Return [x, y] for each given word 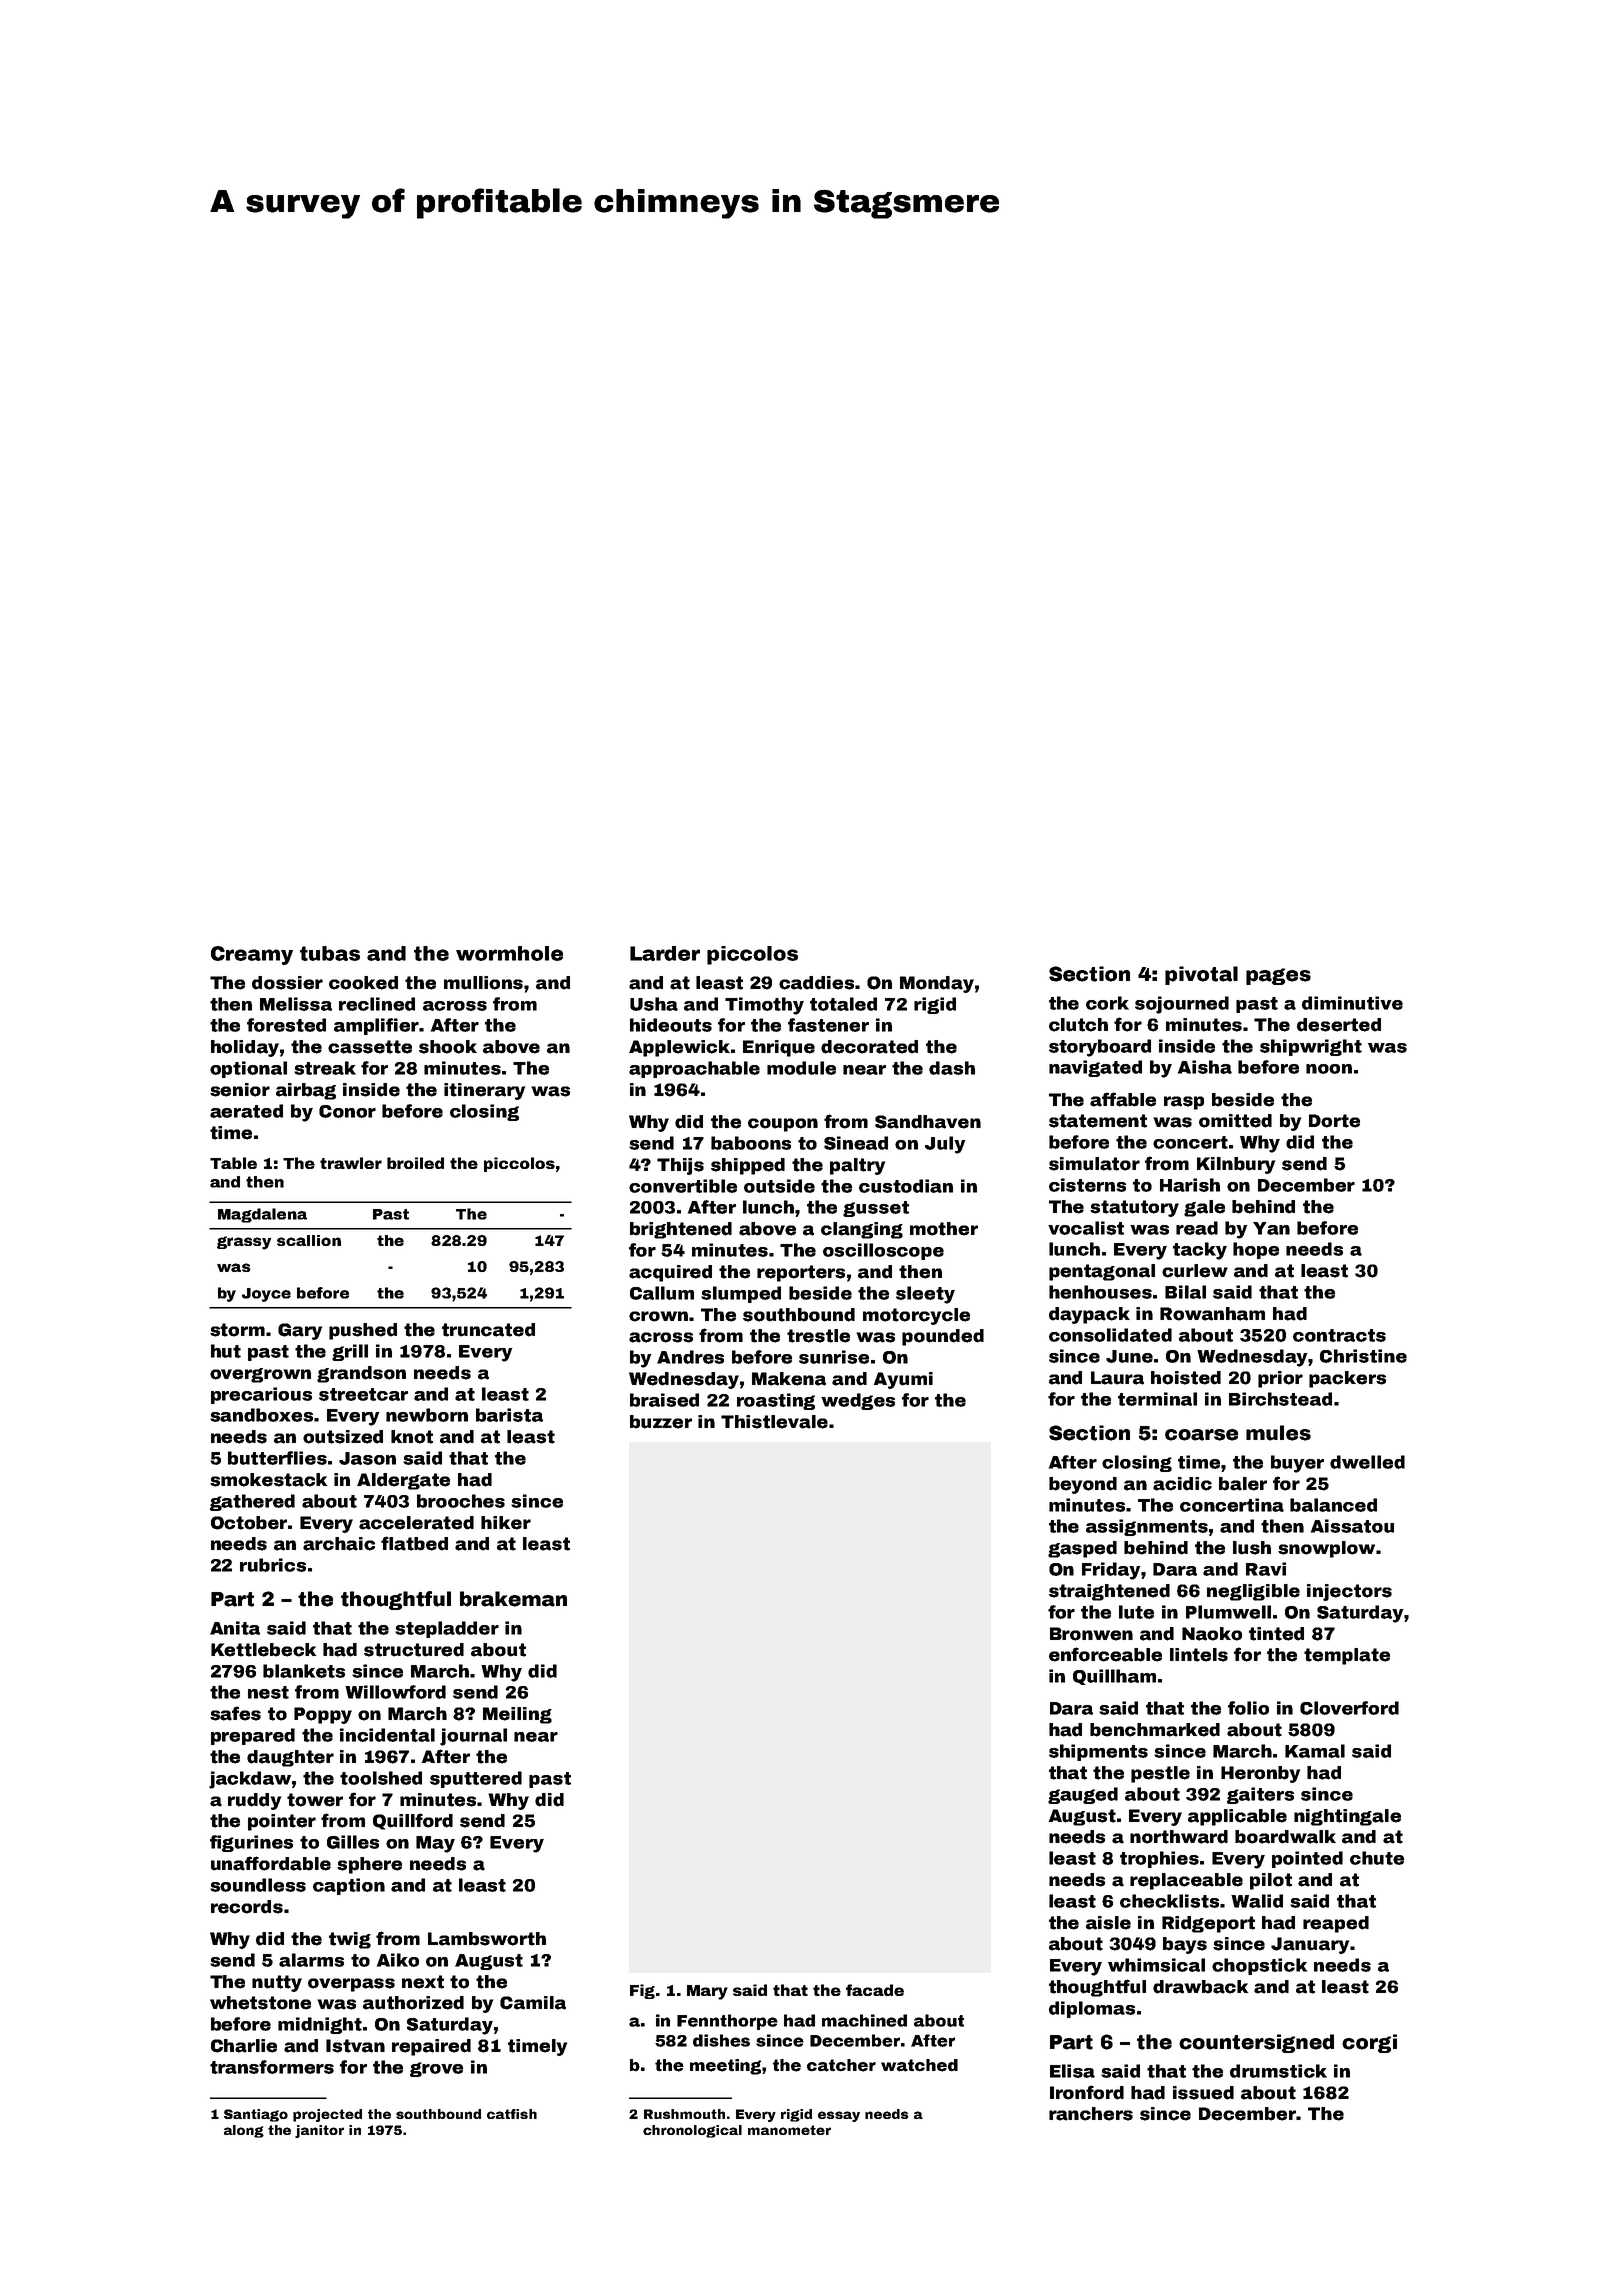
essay [839, 2116]
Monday [937, 984]
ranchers [1091, 2114]
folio [1248, 1708]
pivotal [1201, 975]
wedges [858, 1401]
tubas [330, 953]
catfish [512, 2114]
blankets [304, 1671]
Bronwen [1091, 1634]
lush [1252, 1548]
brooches [461, 1501]
